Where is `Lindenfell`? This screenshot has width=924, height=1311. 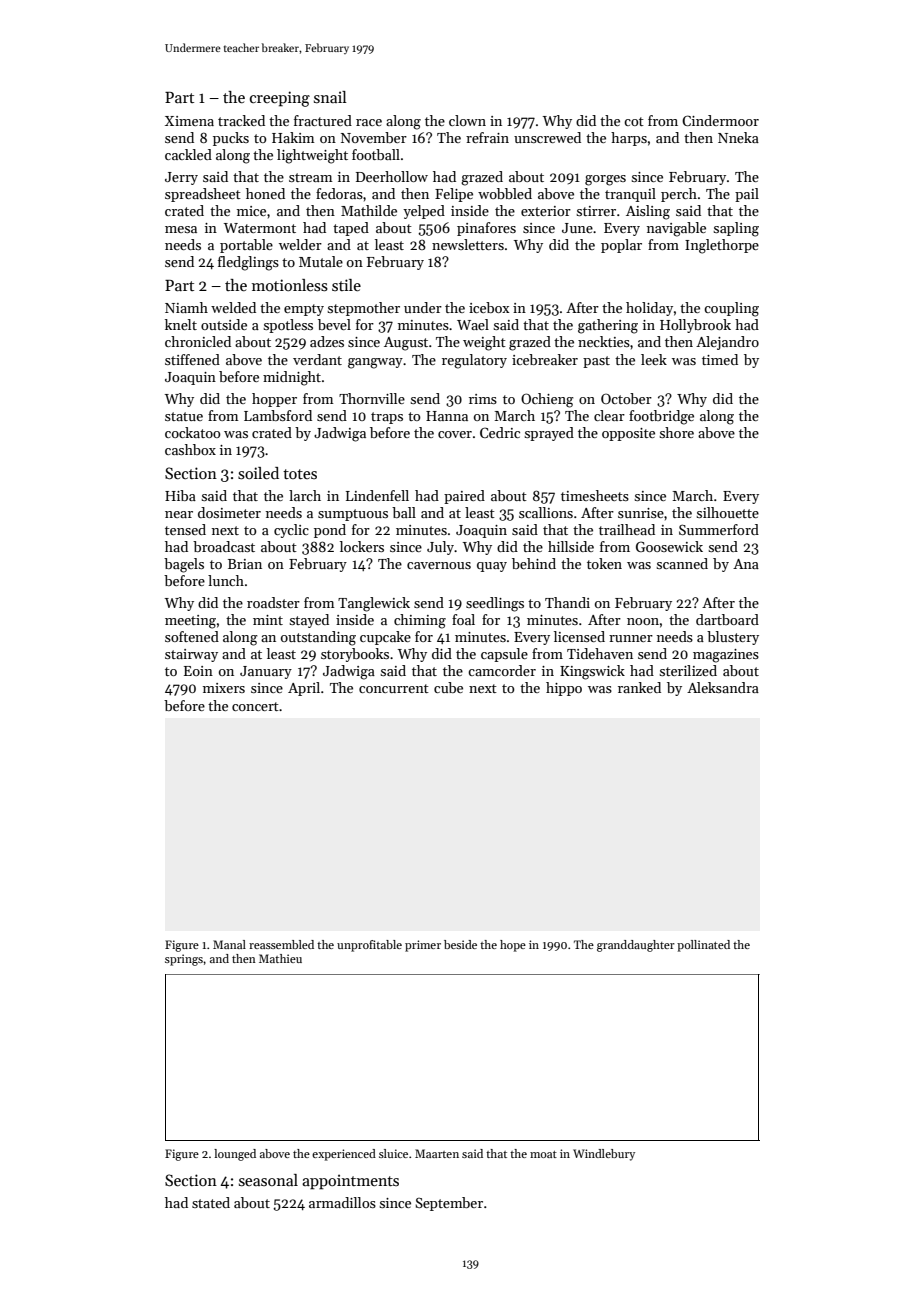
Lindenfell is located at coordinates (377, 495).
